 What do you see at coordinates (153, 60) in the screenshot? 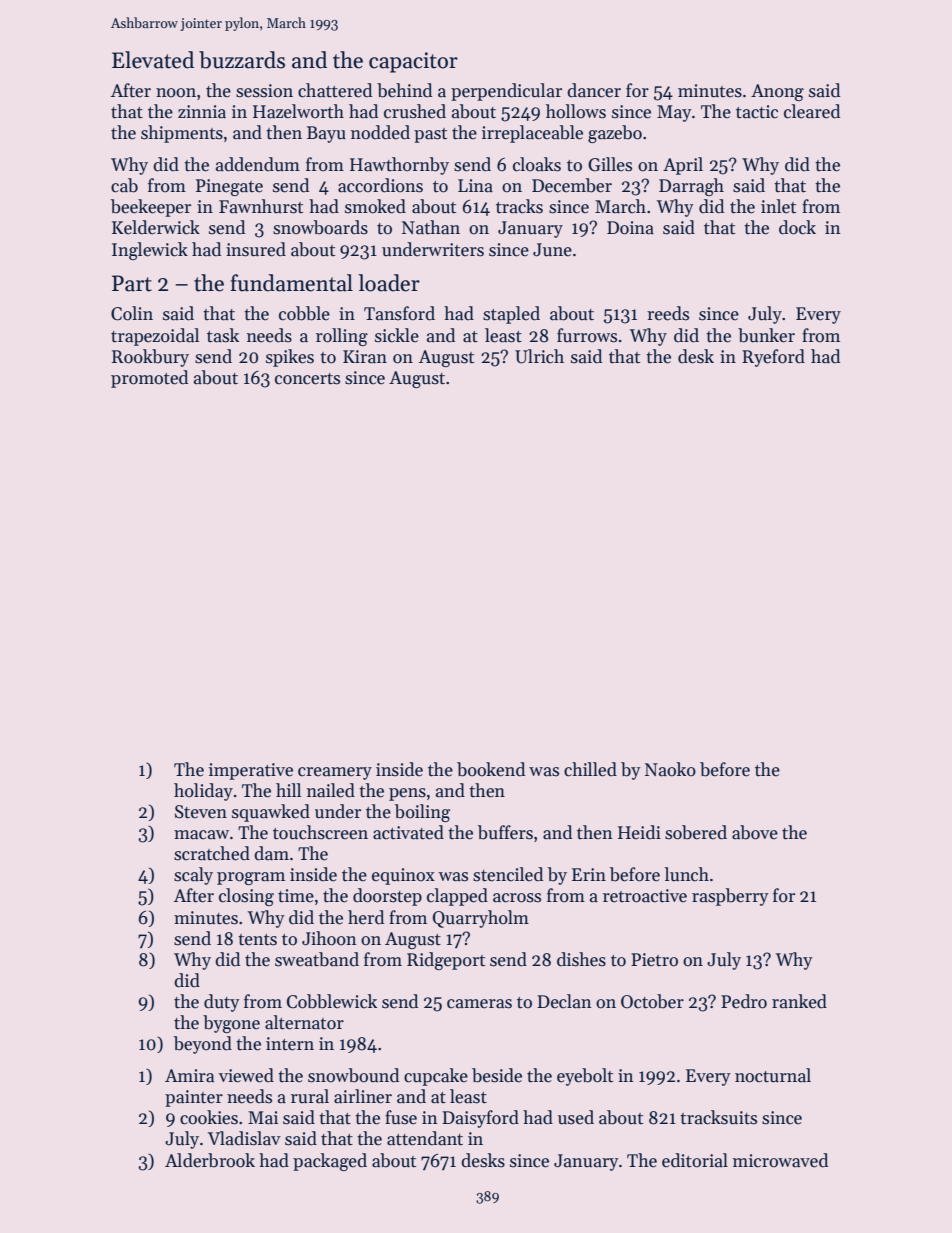
I see `Elevated` at bounding box center [153, 60].
